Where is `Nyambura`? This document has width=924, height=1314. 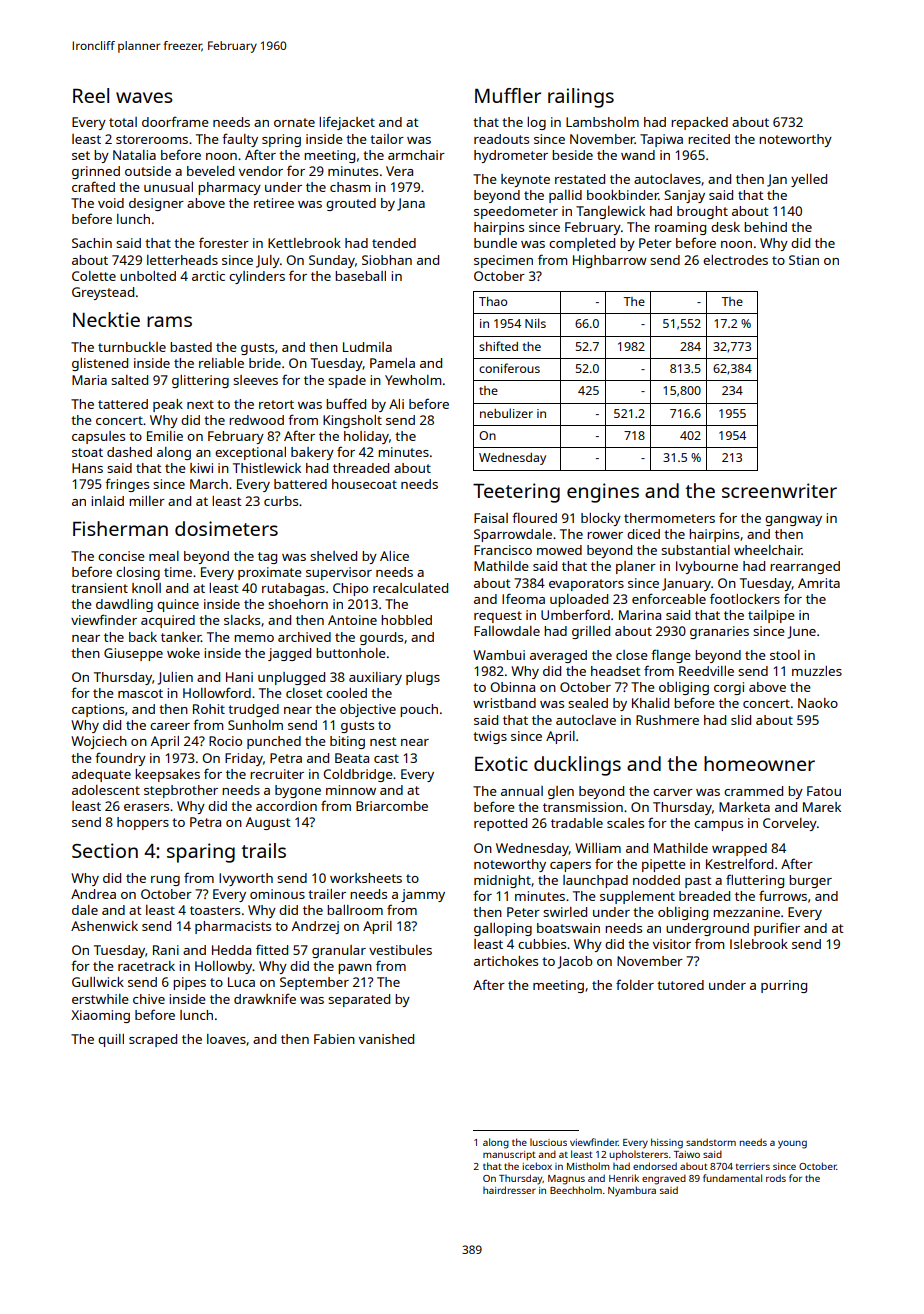
Nyambura is located at coordinates (632, 1191).
